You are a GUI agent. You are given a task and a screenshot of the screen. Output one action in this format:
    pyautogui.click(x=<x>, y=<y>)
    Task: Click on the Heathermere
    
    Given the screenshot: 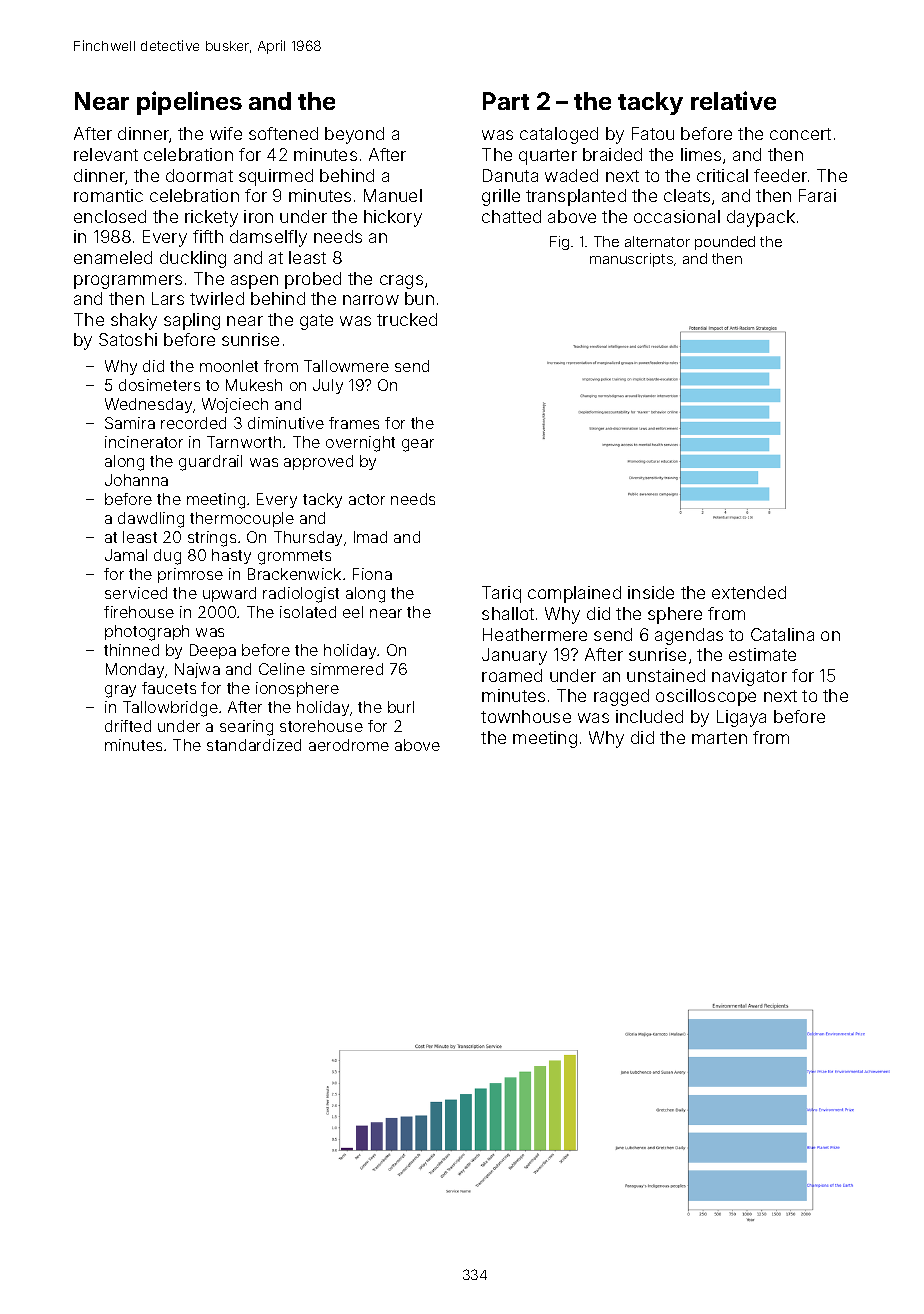 What is the action you would take?
    pyautogui.click(x=535, y=634)
